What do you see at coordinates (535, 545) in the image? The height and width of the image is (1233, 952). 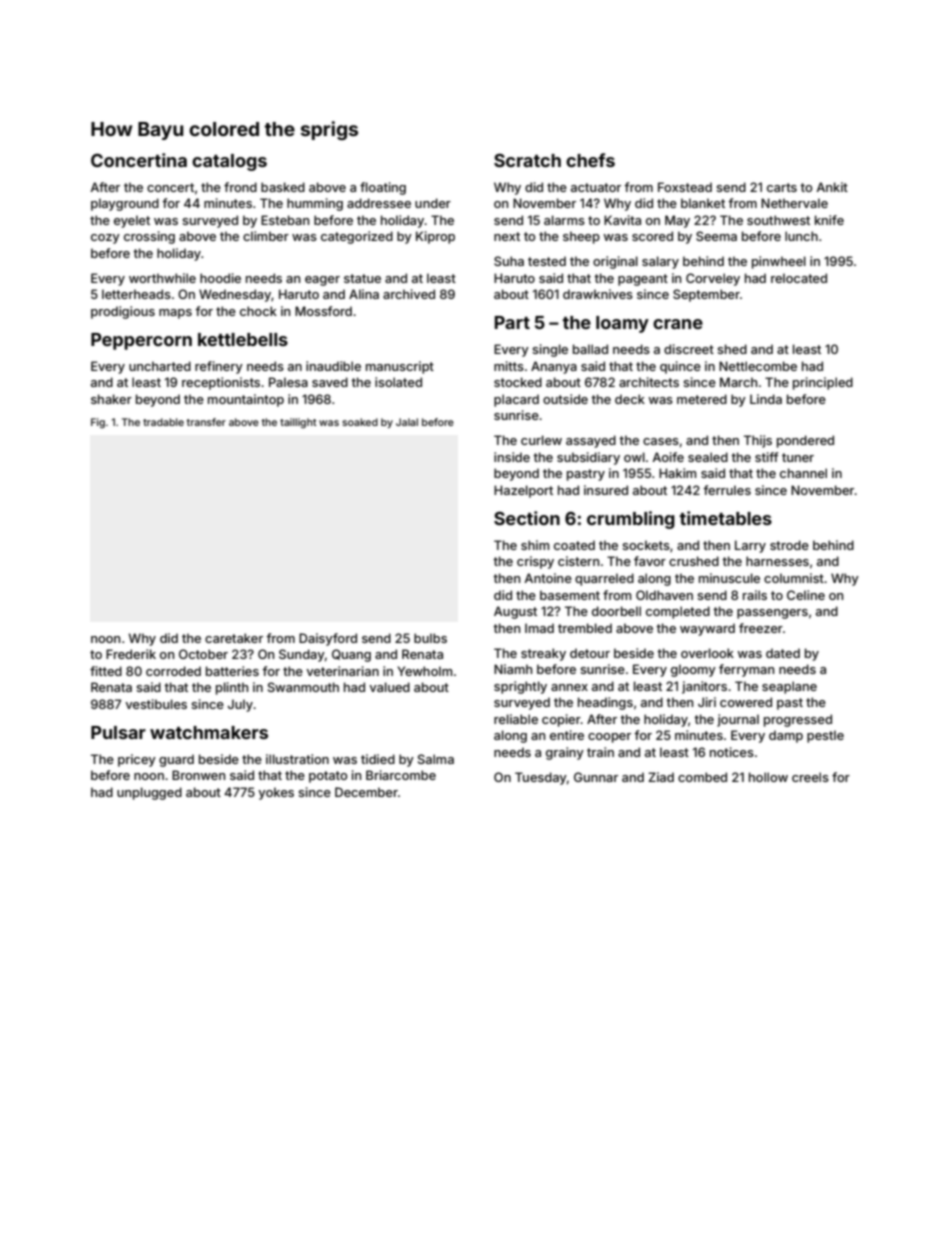 I see `shim` at bounding box center [535, 545].
